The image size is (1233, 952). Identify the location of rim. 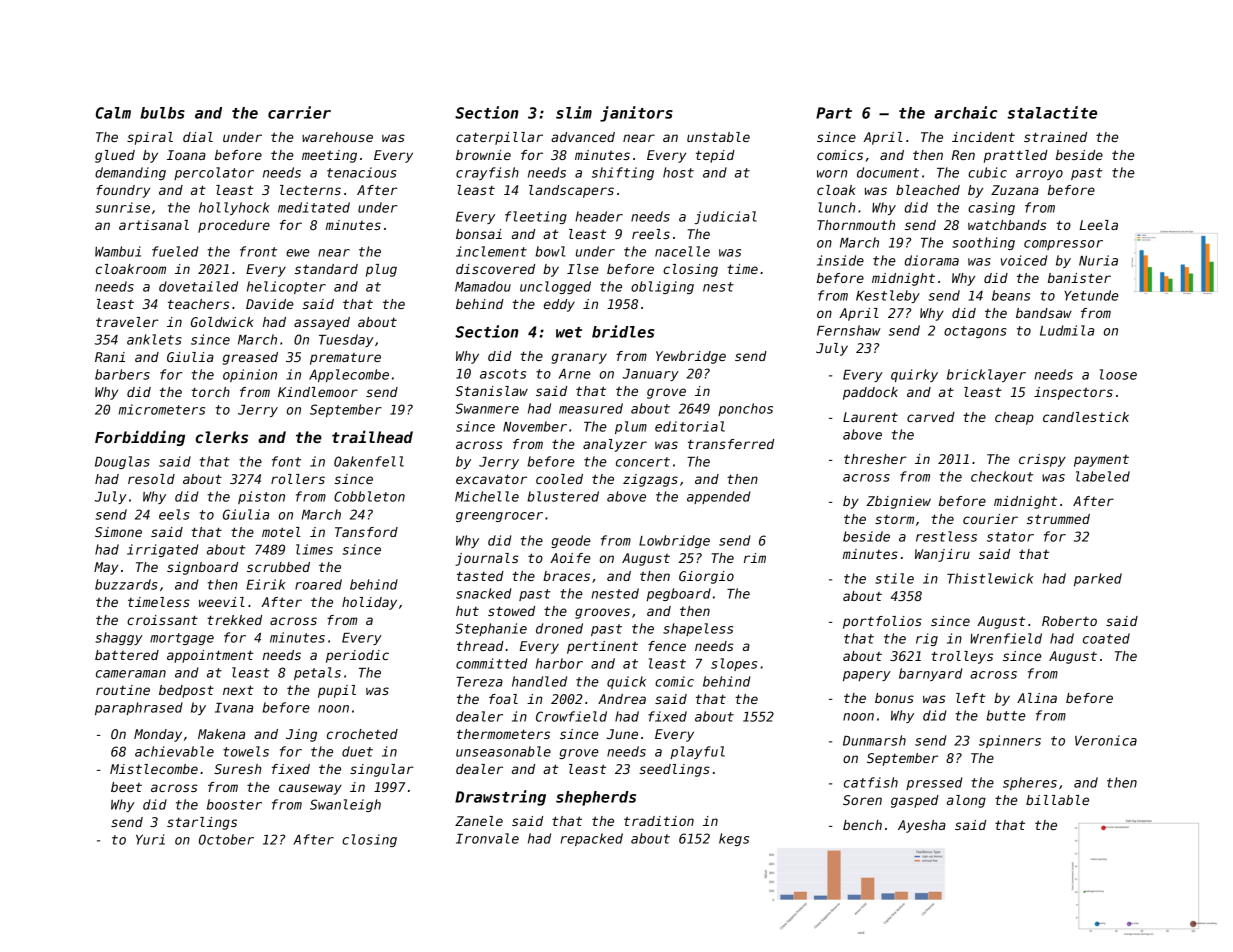
(755, 558).
